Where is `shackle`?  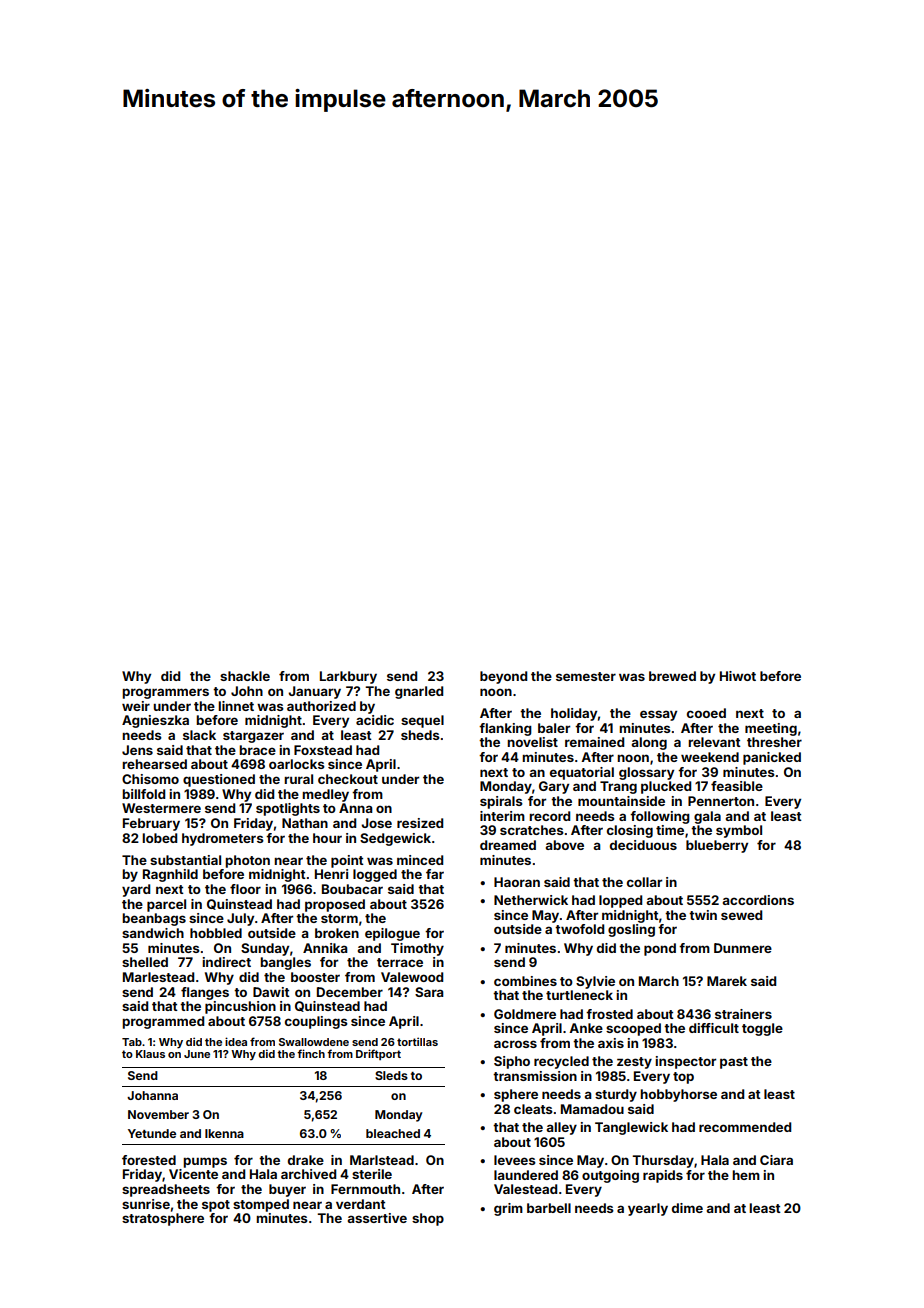 shackle is located at coordinates (245, 676).
